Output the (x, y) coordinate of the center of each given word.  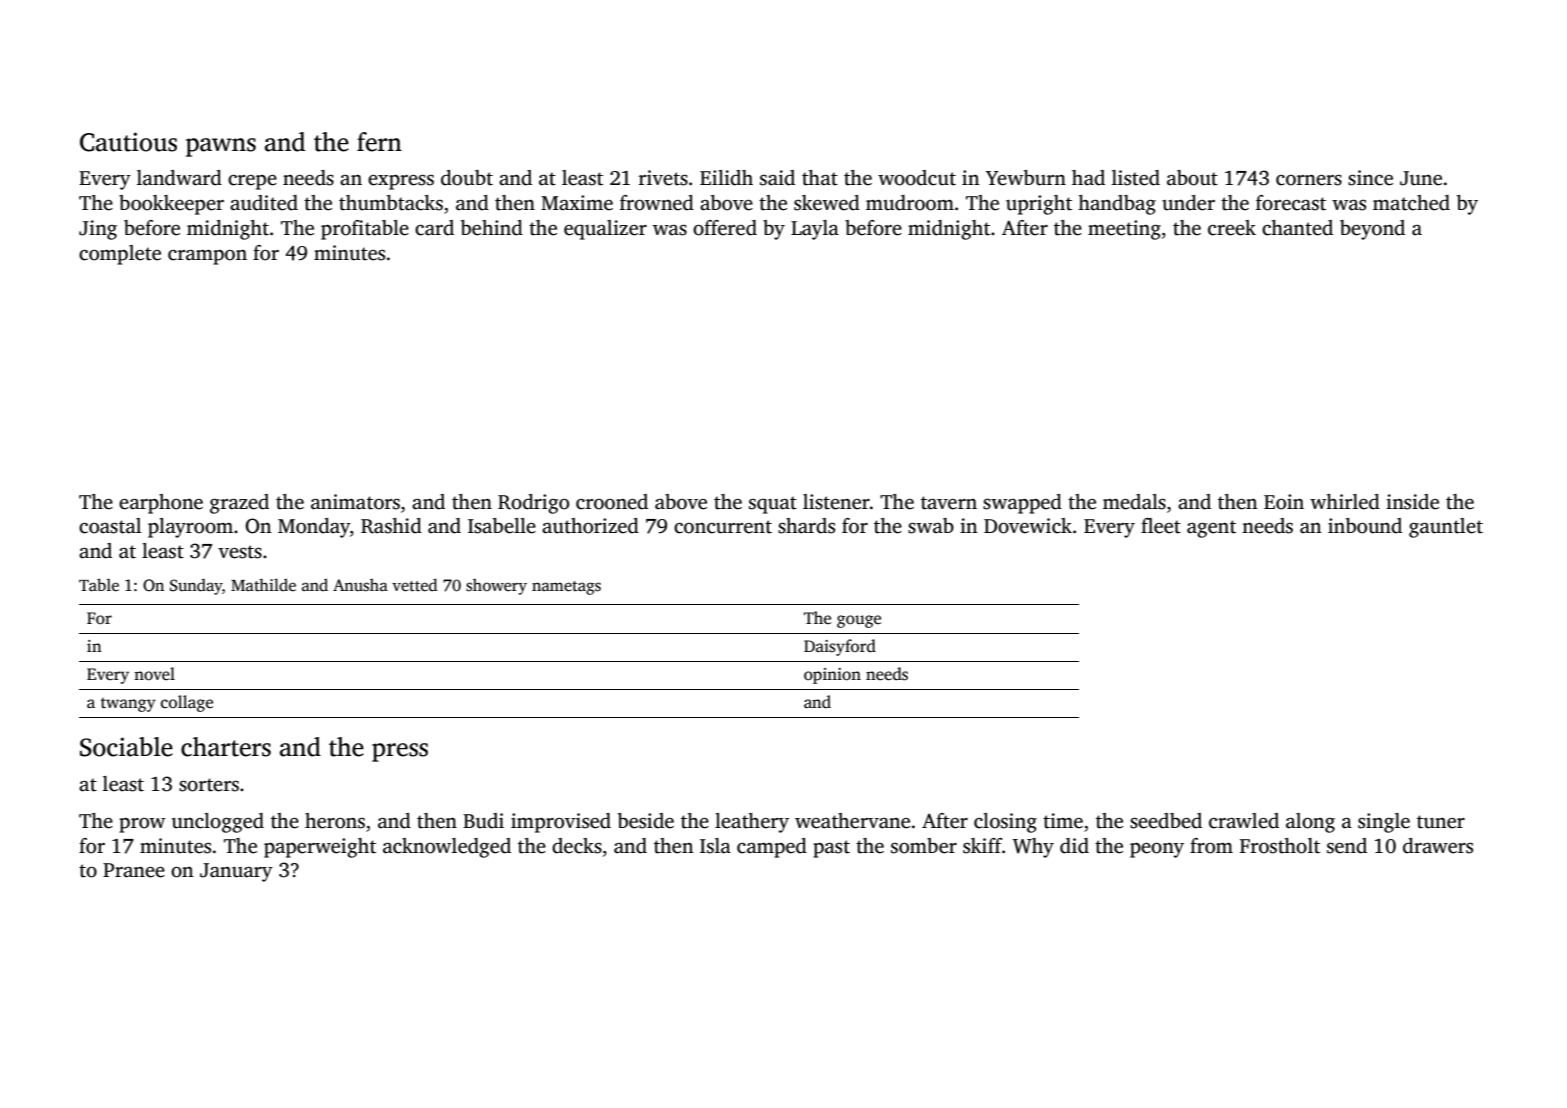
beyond (1372, 230)
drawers (1438, 846)
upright (1039, 205)
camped (772, 848)
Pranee (134, 870)
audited (264, 203)
